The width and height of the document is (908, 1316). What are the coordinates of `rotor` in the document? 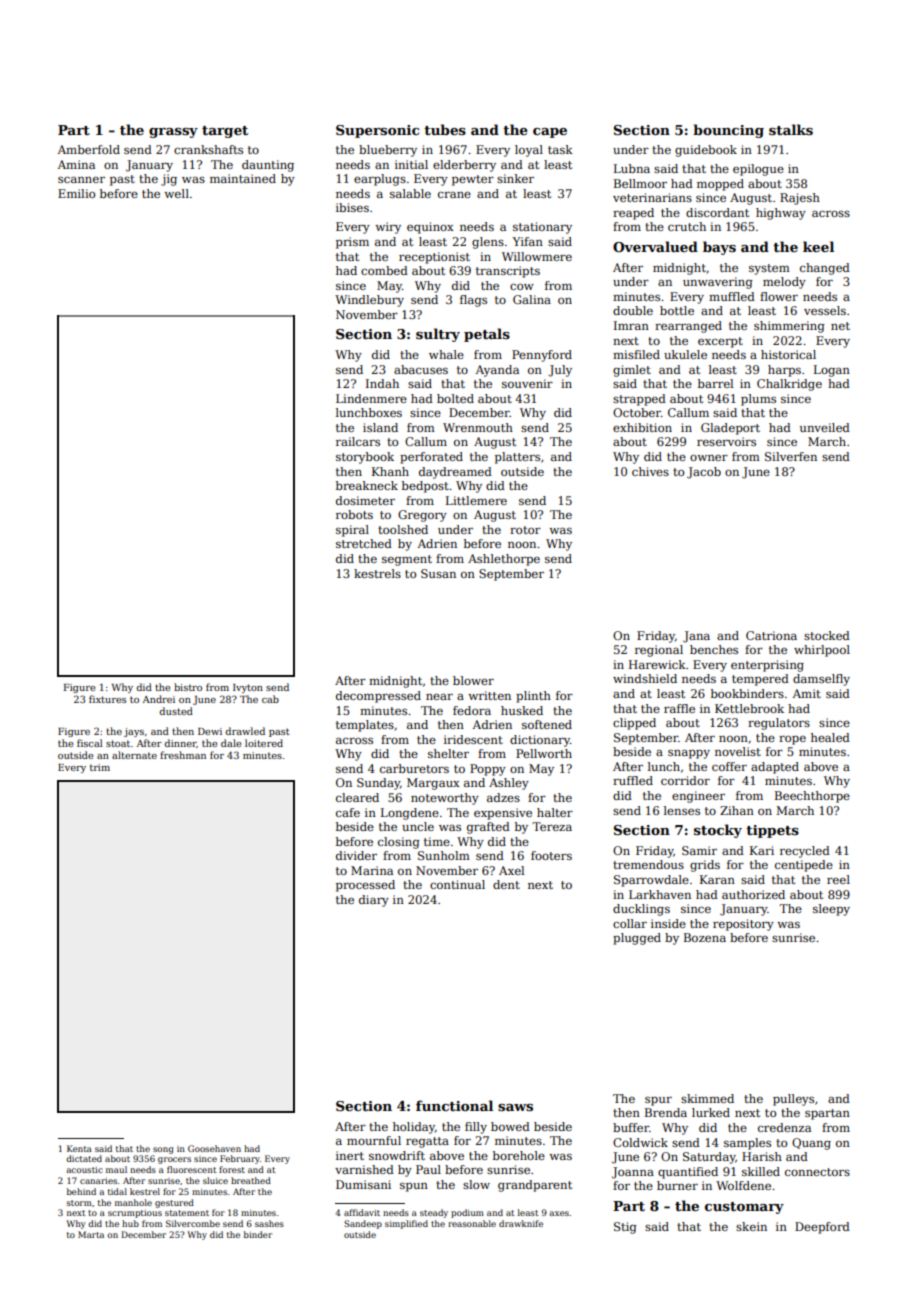 It's located at (525, 530).
